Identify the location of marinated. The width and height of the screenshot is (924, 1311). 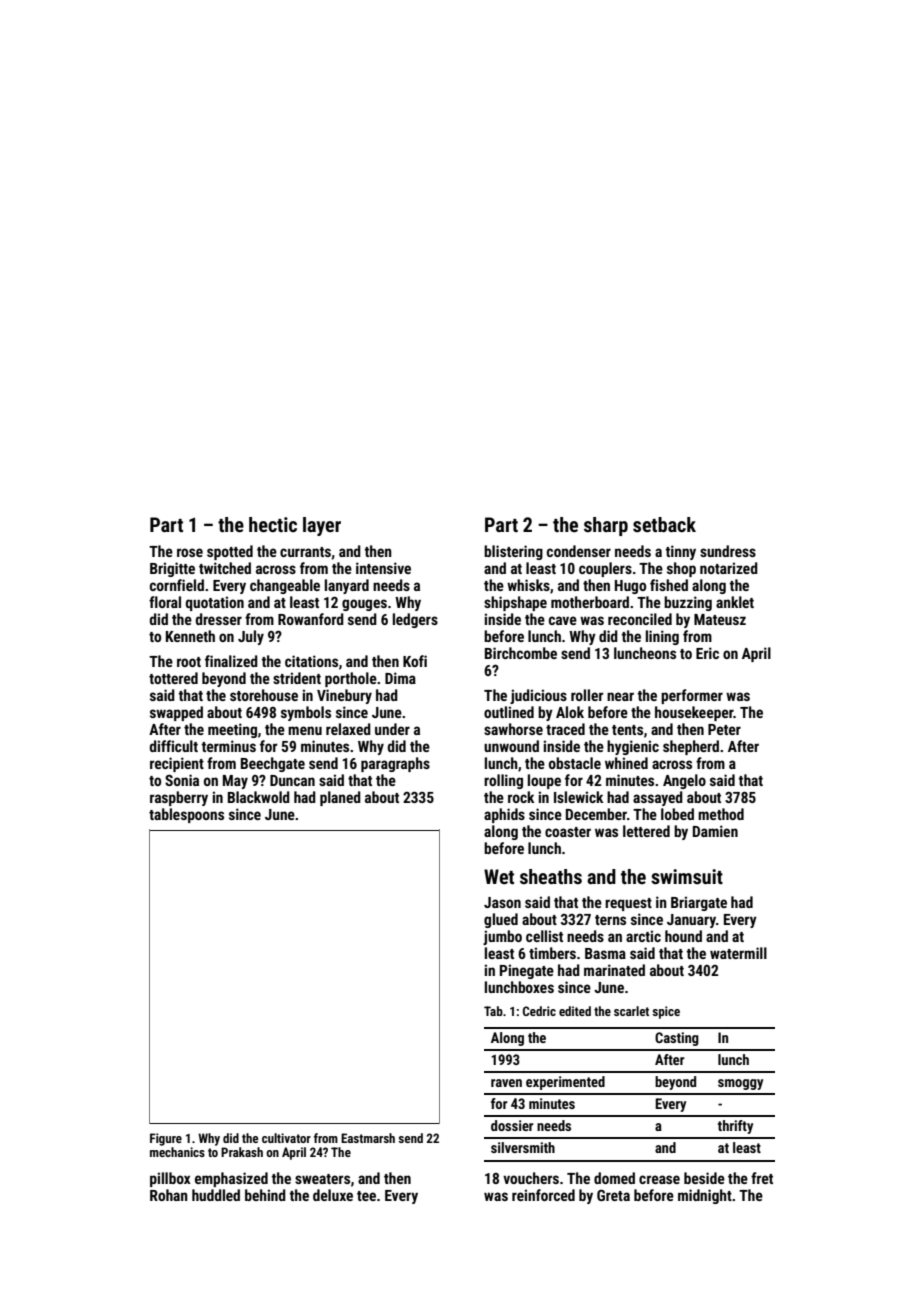
(614, 970).
